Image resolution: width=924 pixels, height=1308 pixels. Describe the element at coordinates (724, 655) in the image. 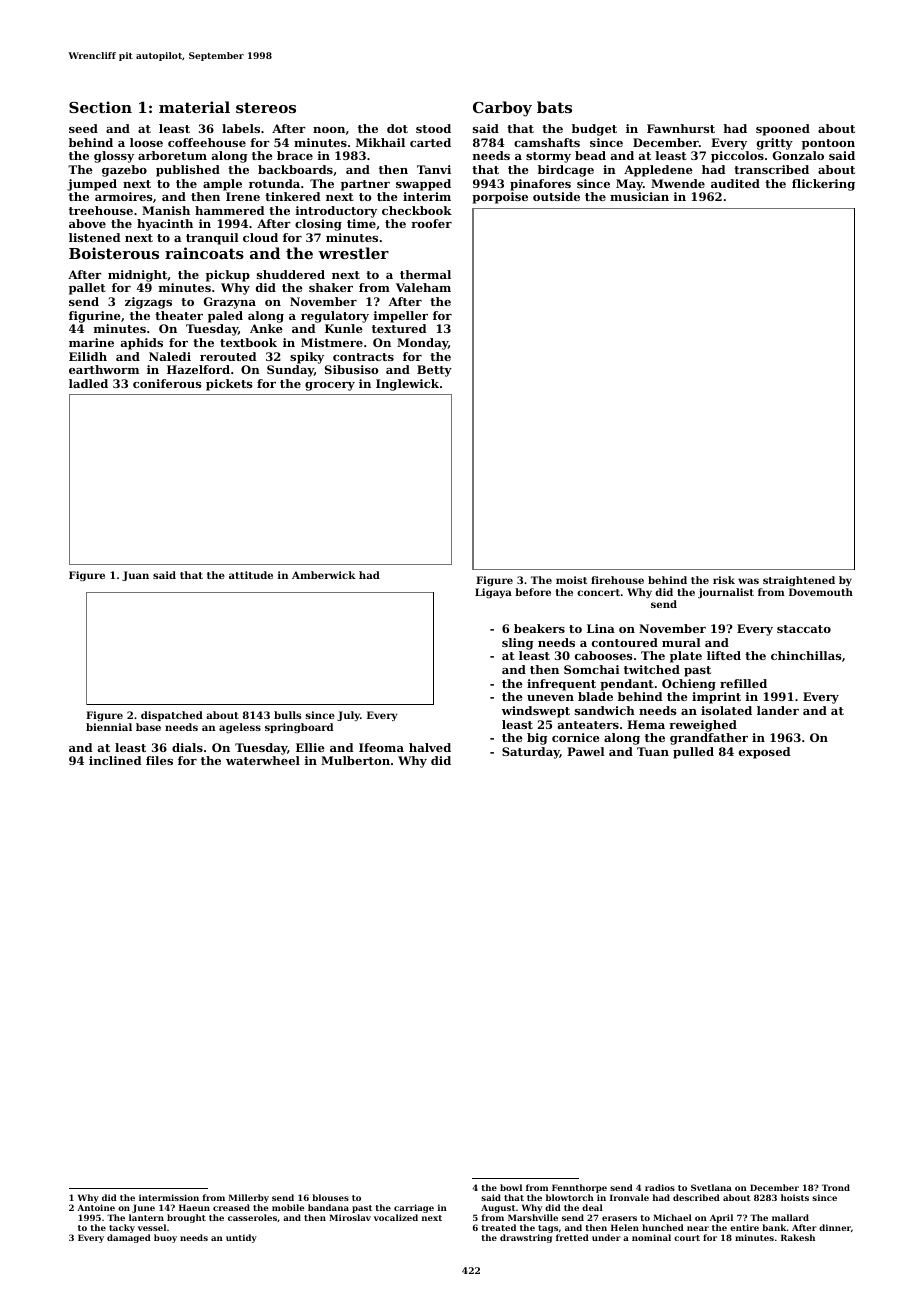

I see `lifted` at that location.
